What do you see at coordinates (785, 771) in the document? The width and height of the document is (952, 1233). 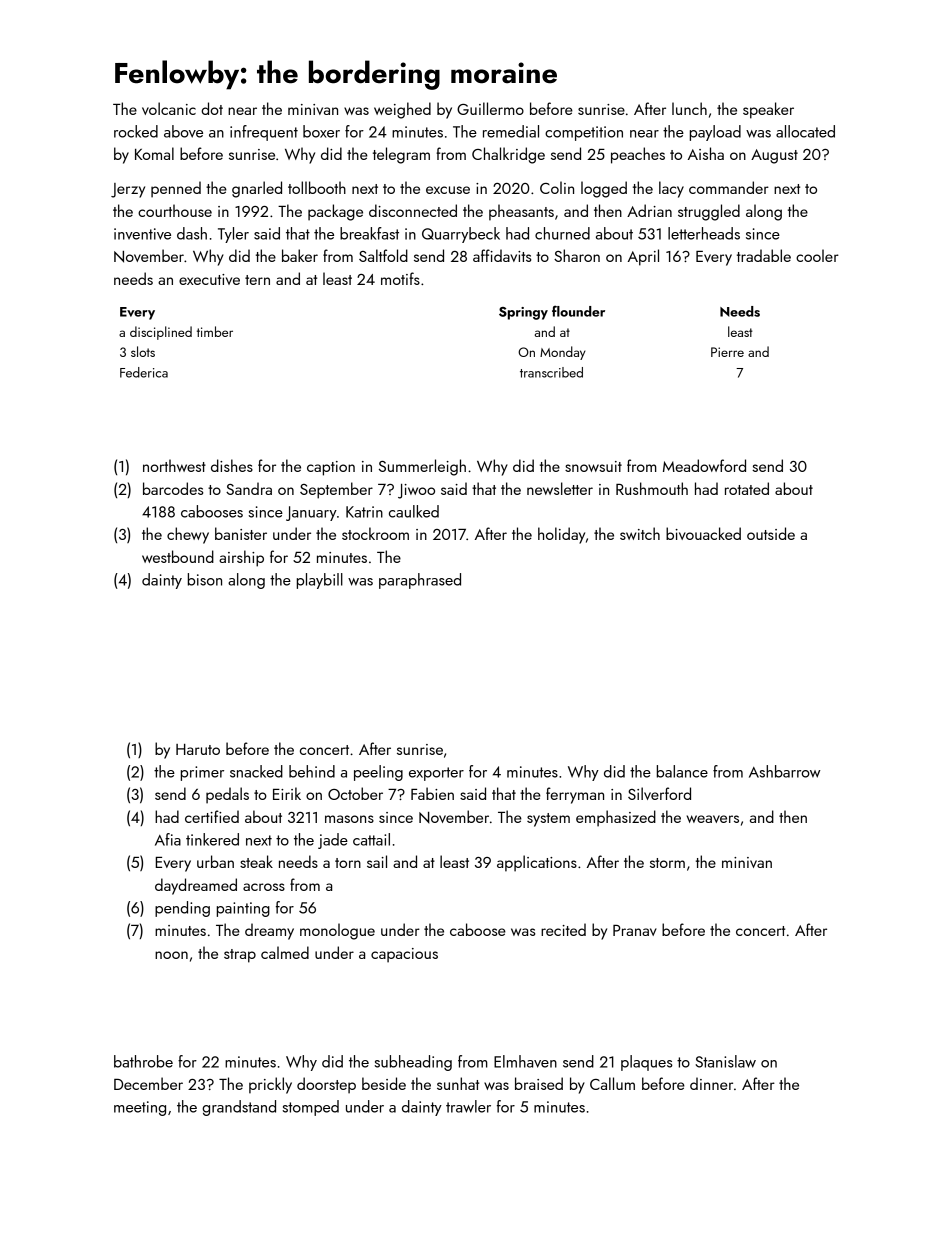 I see `Ashbarrow` at bounding box center [785, 771].
